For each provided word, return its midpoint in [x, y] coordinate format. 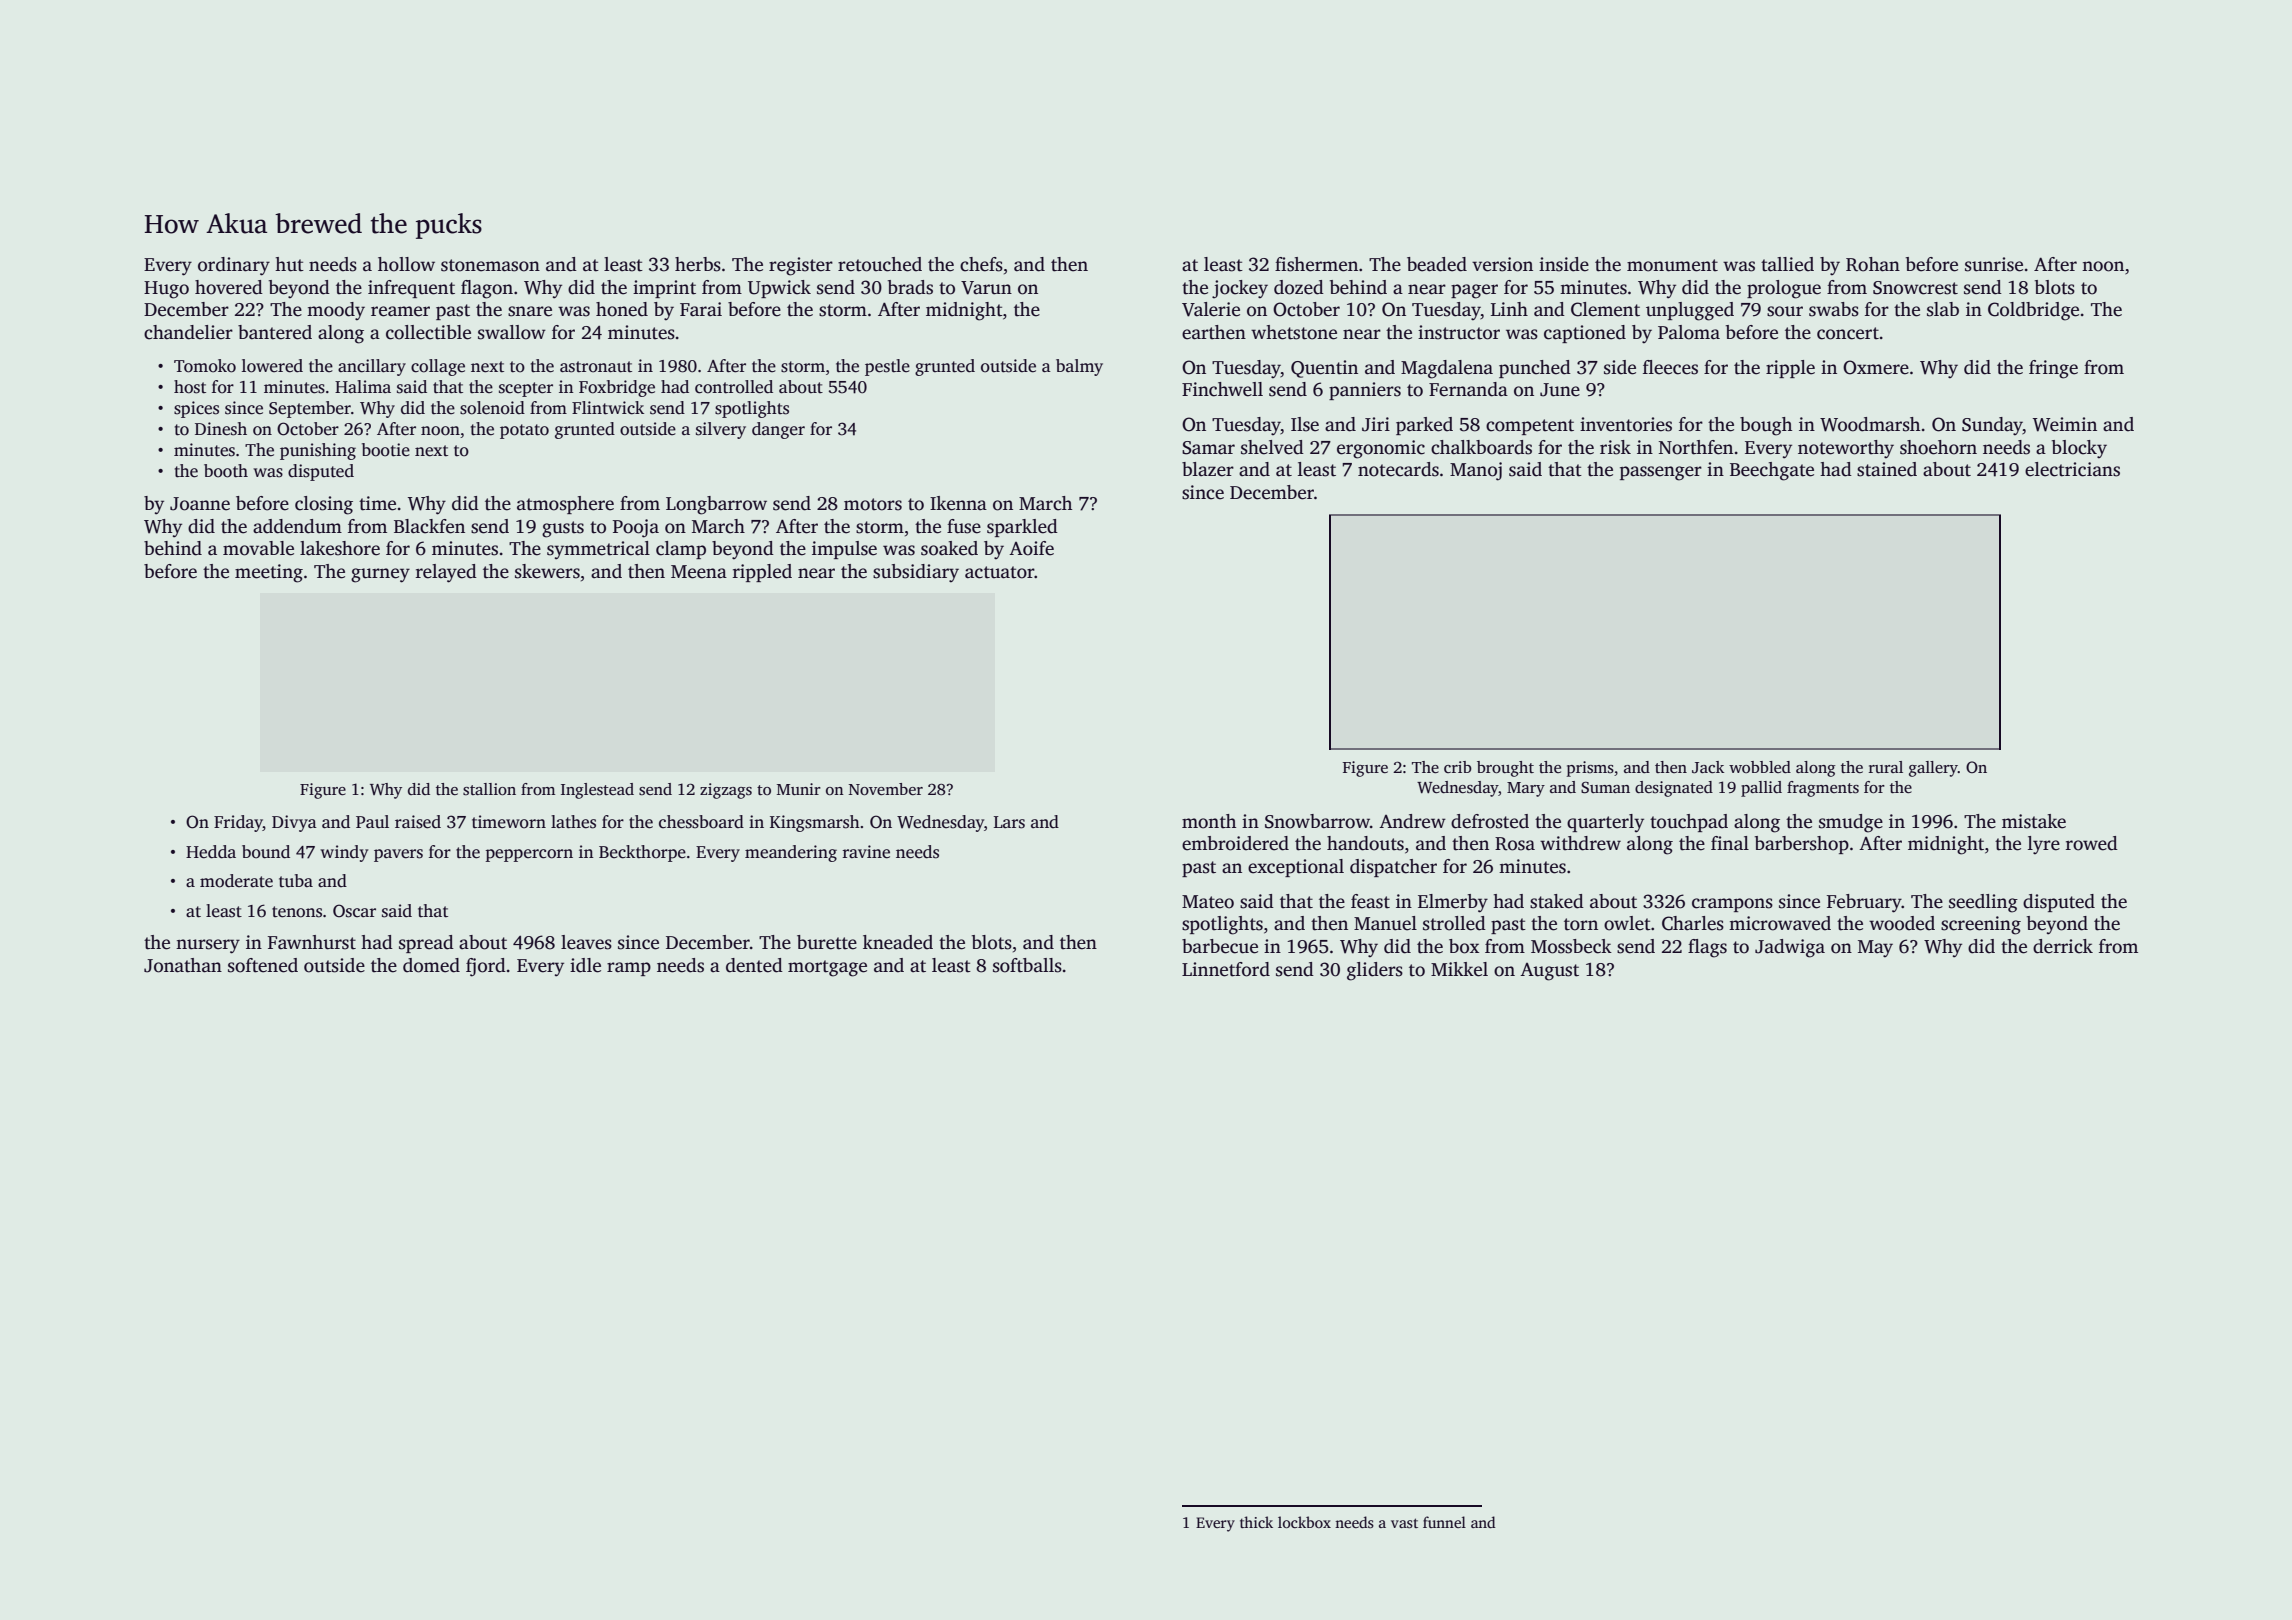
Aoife [1031, 548]
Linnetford [1226, 969]
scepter [526, 389]
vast [1404, 1523]
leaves [586, 942]
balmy [1079, 367]
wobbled [1760, 767]
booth [226, 471]
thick [1256, 1522]
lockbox [1304, 1522]
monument [1672, 265]
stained [1887, 469]
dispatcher [1393, 868]
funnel [1444, 1522]
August [1549, 972]
